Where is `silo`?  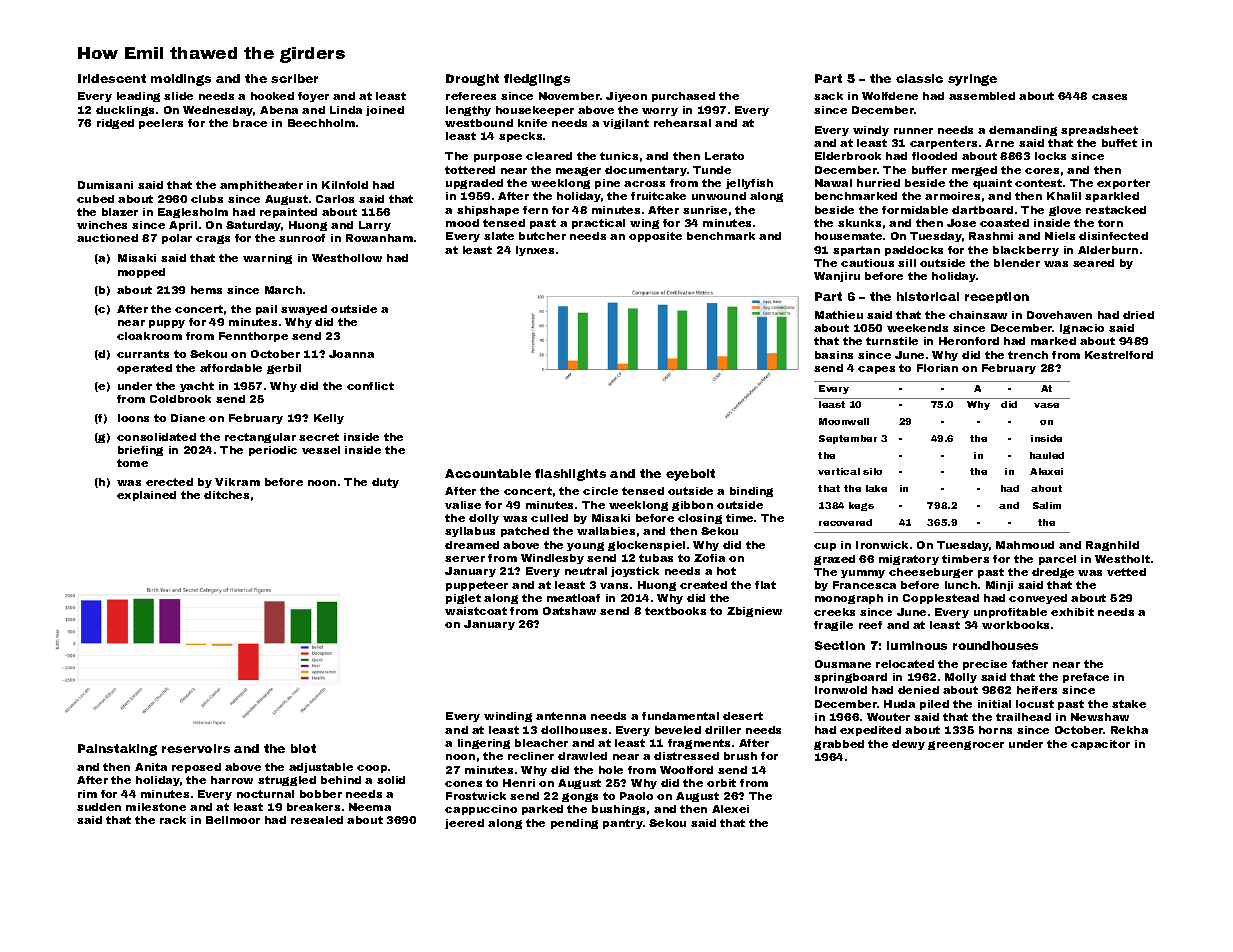 silo is located at coordinates (872, 471).
